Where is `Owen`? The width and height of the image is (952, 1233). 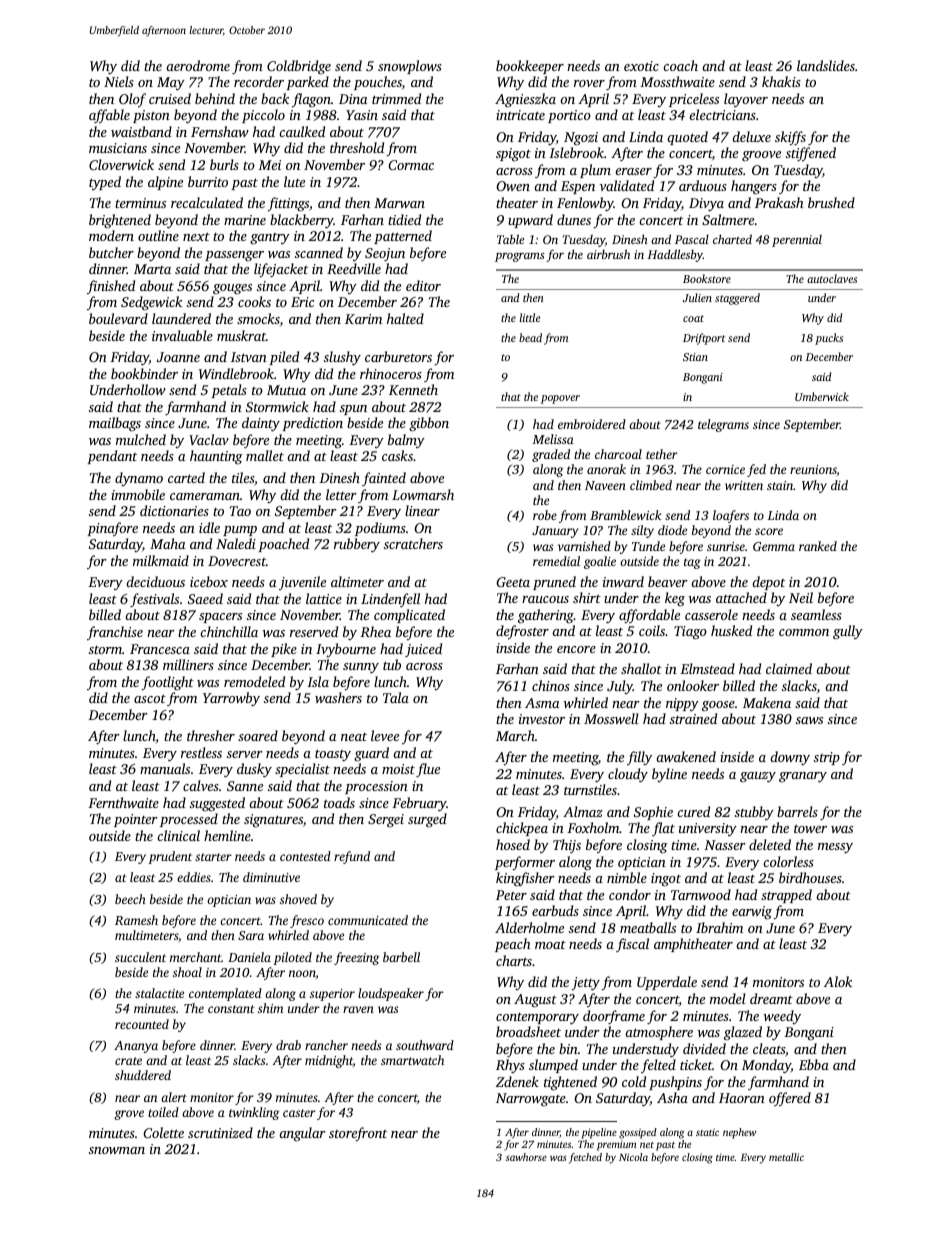
Owen is located at coordinates (513, 186).
